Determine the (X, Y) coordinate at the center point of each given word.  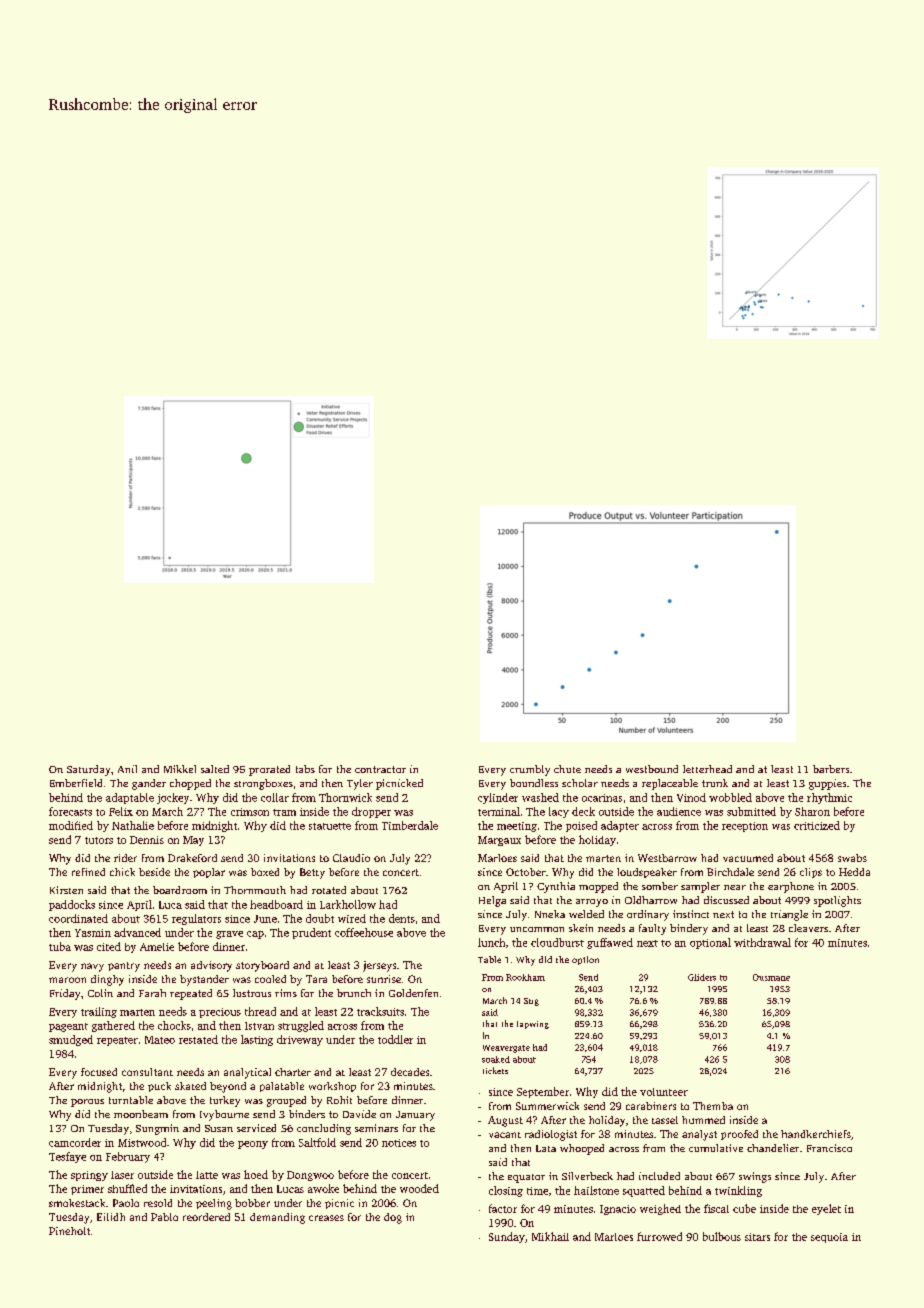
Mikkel (180, 769)
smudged (71, 1040)
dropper (371, 812)
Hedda (854, 872)
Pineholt (69, 1231)
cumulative (716, 1148)
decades (410, 1072)
